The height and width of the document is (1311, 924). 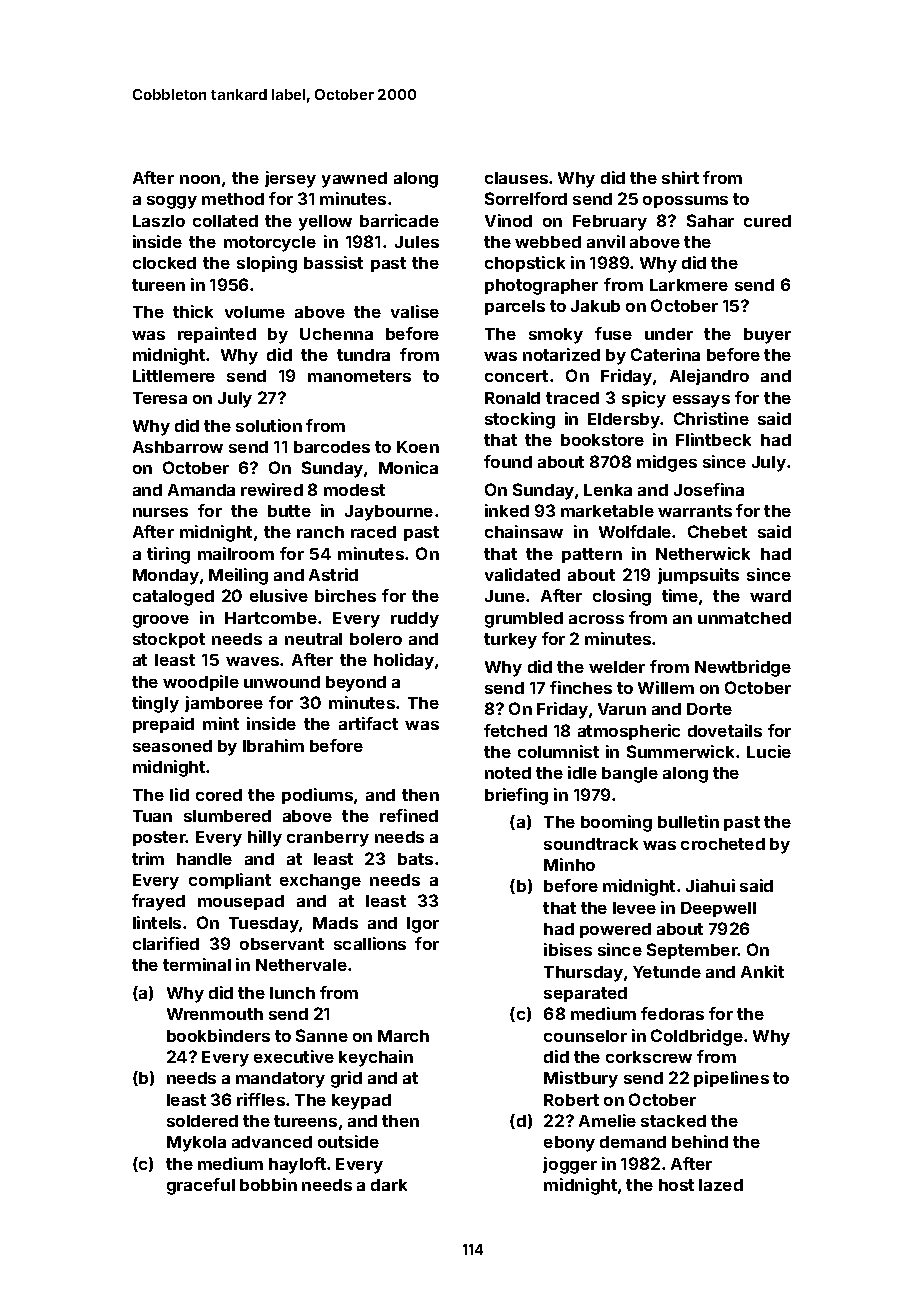 What do you see at coordinates (516, 178) in the document?
I see `clauses` at bounding box center [516, 178].
